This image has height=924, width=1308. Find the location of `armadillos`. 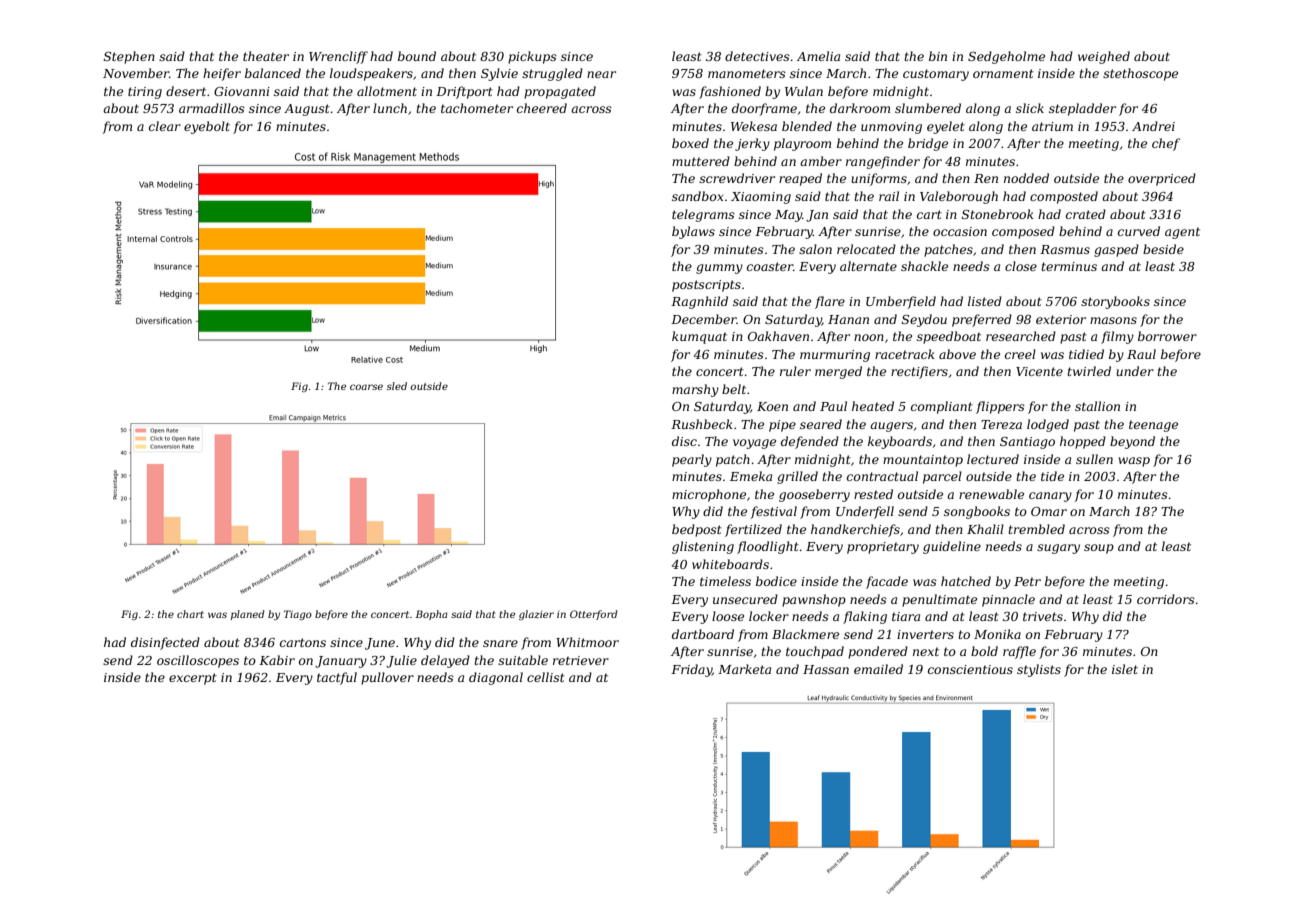

armadillos is located at coordinates (212, 108).
